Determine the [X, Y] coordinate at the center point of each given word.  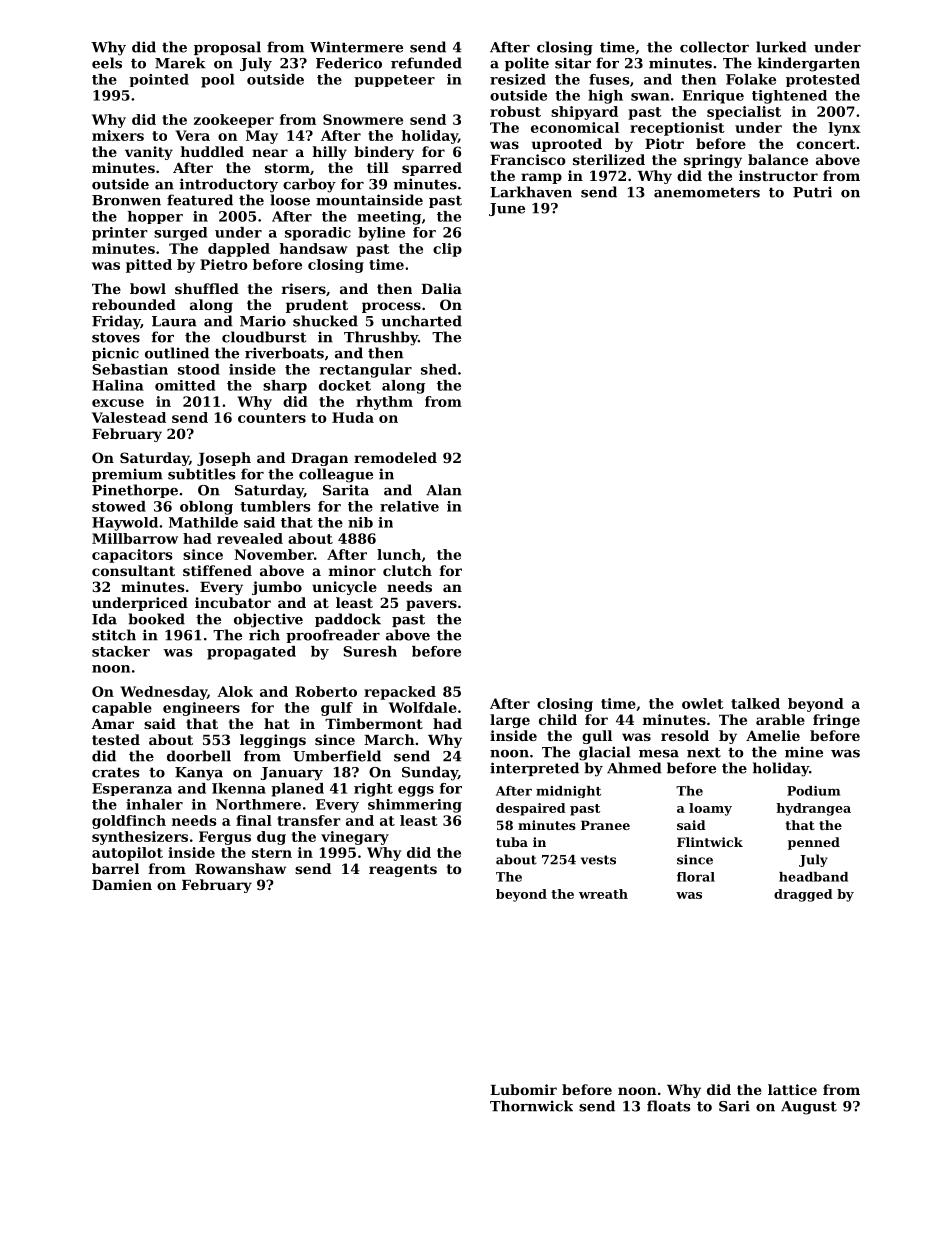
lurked [781, 47]
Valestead [129, 417]
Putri [812, 192]
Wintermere [356, 47]
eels [107, 63]
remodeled [395, 457]
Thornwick [531, 1106]
